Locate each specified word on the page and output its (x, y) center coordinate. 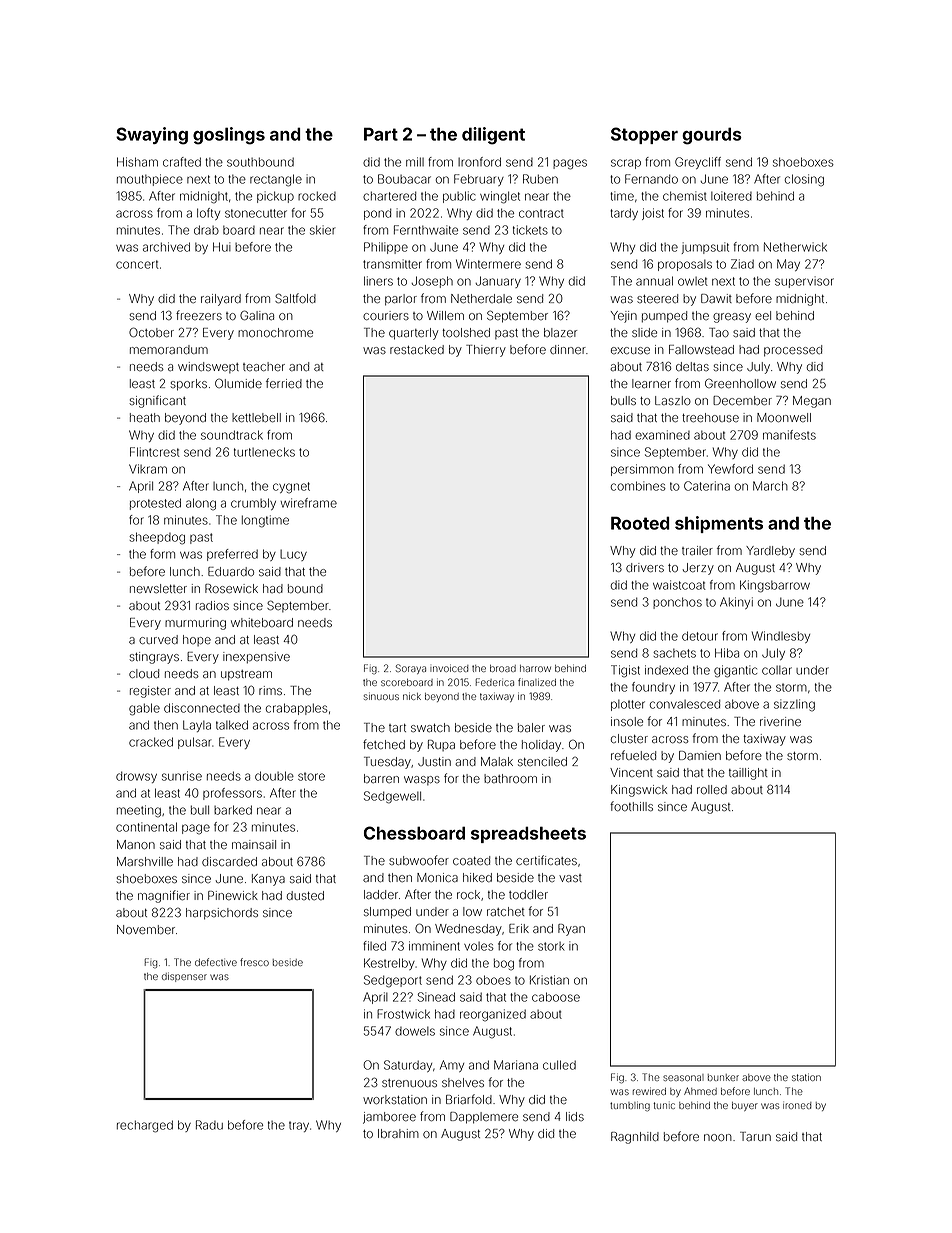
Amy (452, 1066)
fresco (254, 962)
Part (381, 134)
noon (718, 1137)
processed (793, 351)
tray (299, 1126)
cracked (151, 742)
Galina (257, 315)
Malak (497, 761)
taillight (748, 774)
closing (804, 180)
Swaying (152, 136)
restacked (417, 349)
